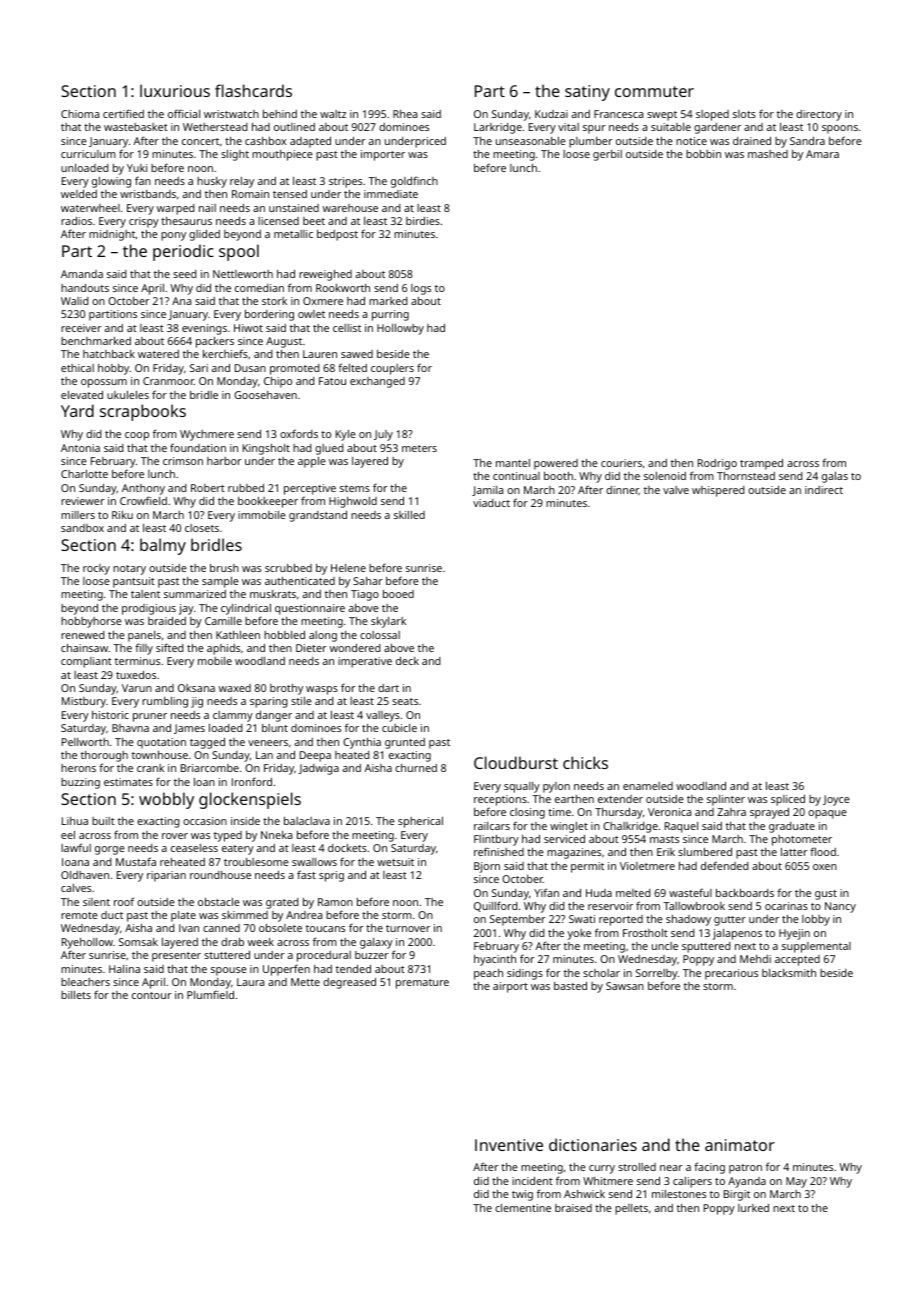 The width and height of the screenshot is (924, 1308). Describe the element at coordinates (654, 91) in the screenshot. I see `commuter` at that location.
